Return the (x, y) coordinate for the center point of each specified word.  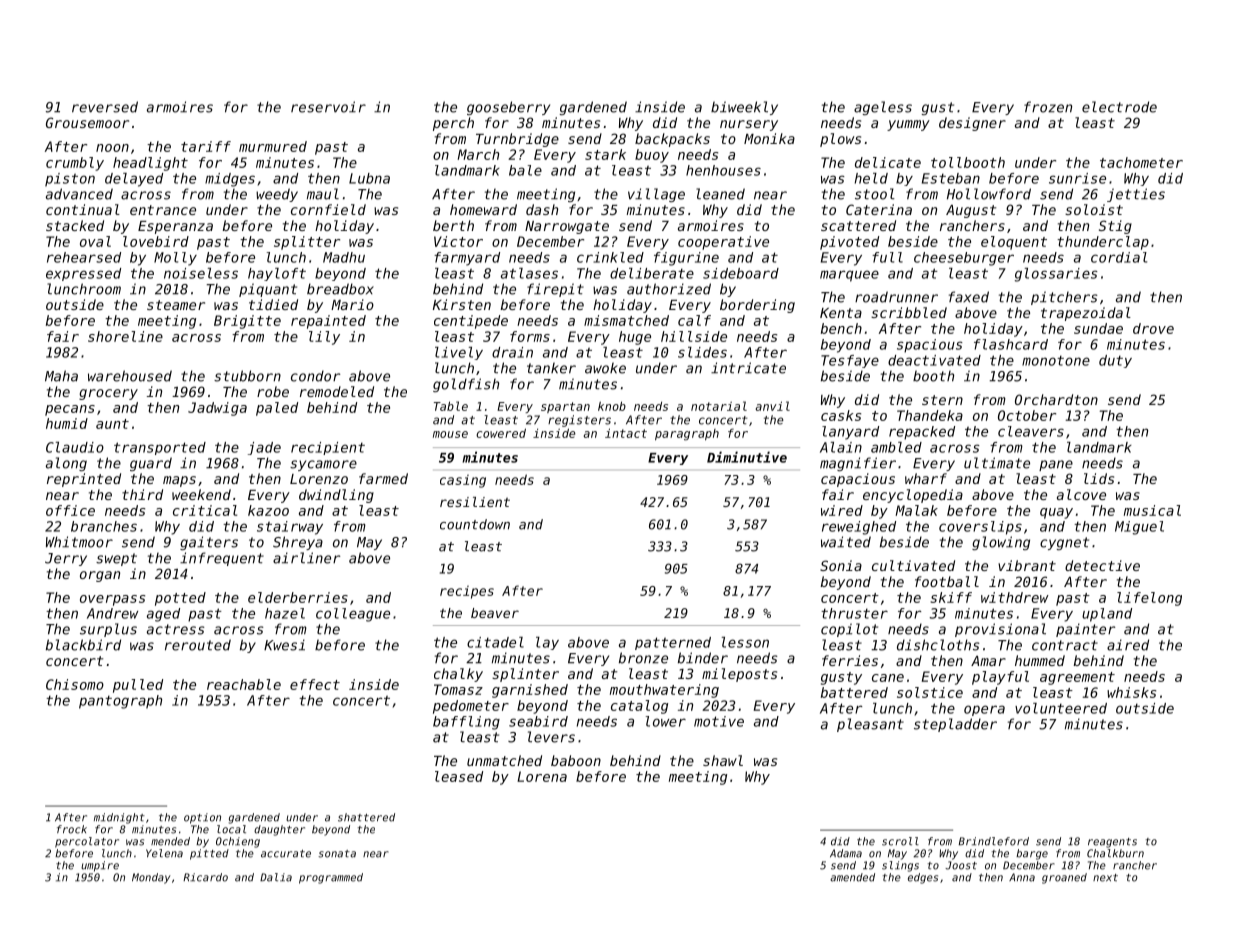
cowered (501, 433)
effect (315, 684)
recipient (328, 448)
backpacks (672, 140)
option (202, 818)
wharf (926, 478)
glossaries (1056, 275)
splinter (525, 675)
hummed (1040, 660)
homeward (483, 209)
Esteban (951, 178)
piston (70, 180)
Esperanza (175, 227)
